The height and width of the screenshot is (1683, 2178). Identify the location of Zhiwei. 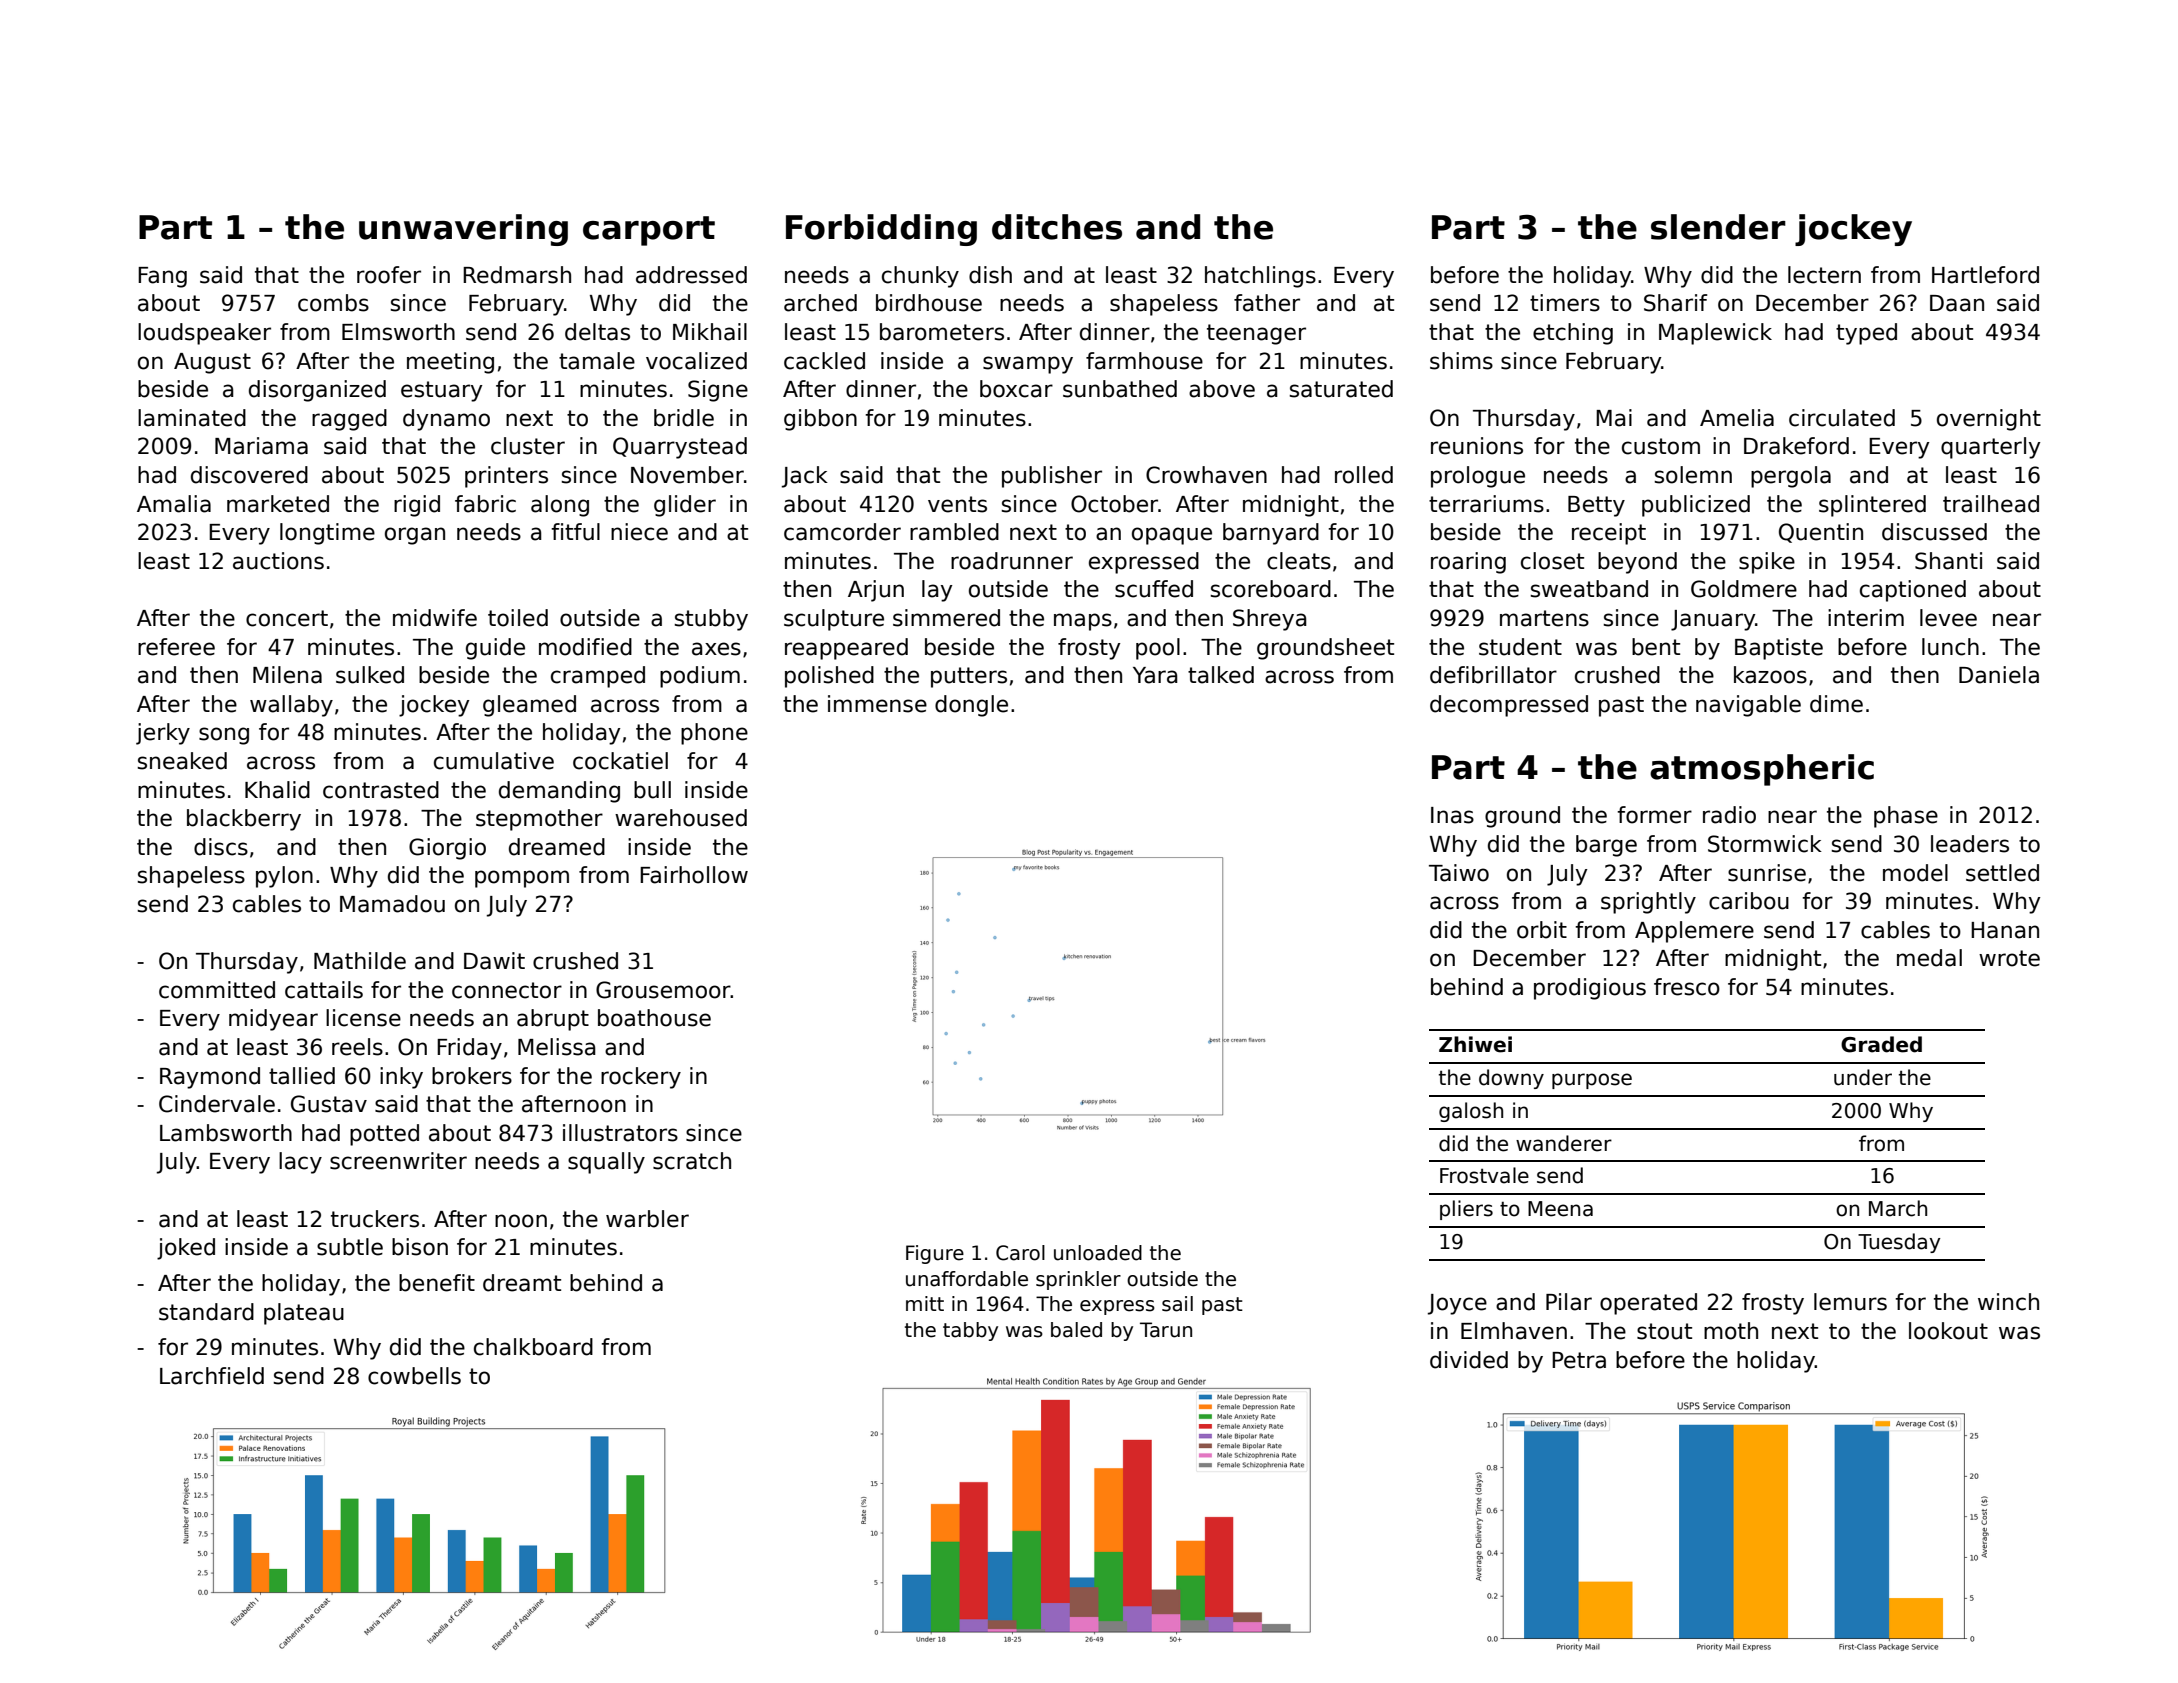
(1475, 1044).
